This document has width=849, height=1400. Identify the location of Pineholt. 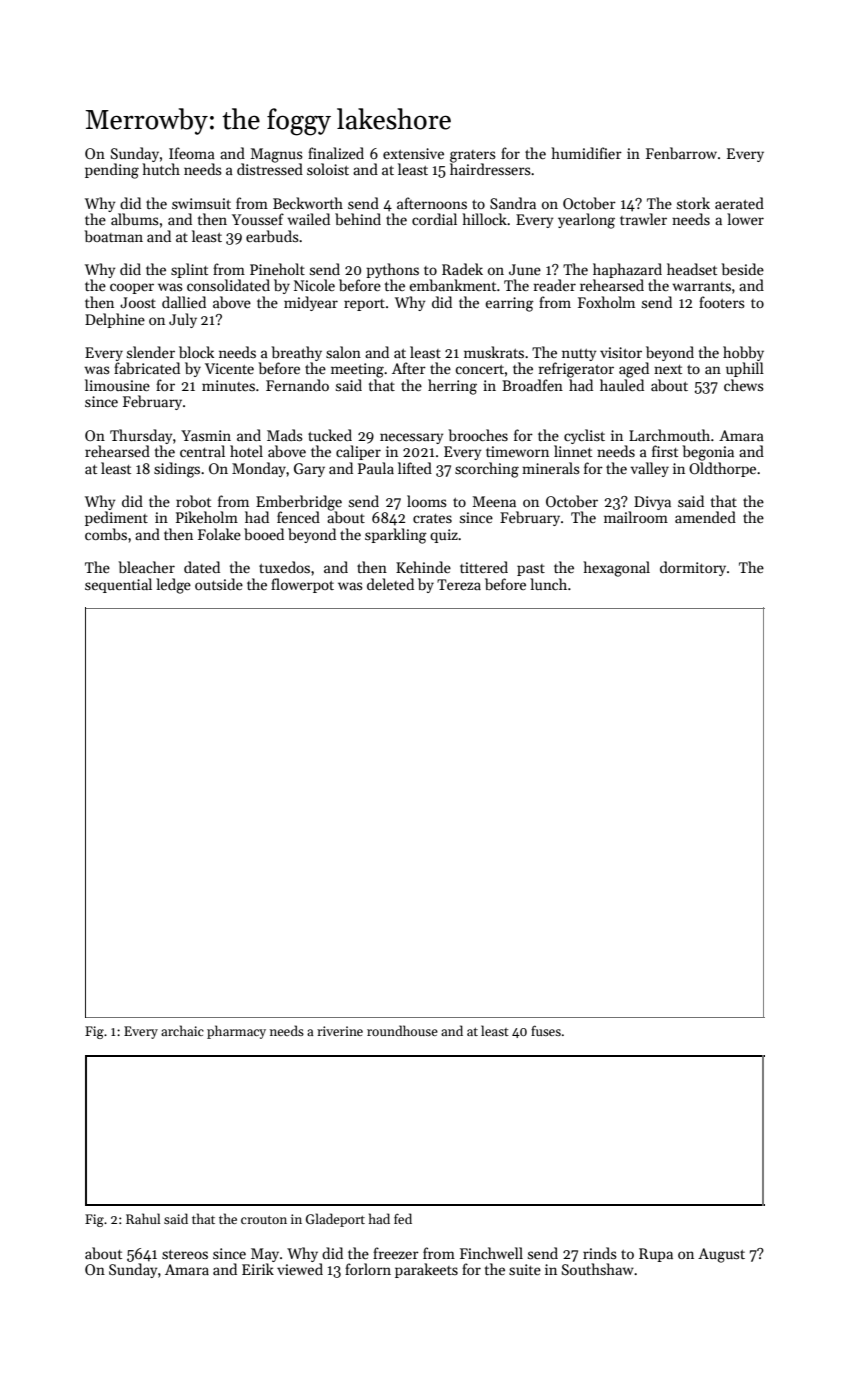
(277, 269).
